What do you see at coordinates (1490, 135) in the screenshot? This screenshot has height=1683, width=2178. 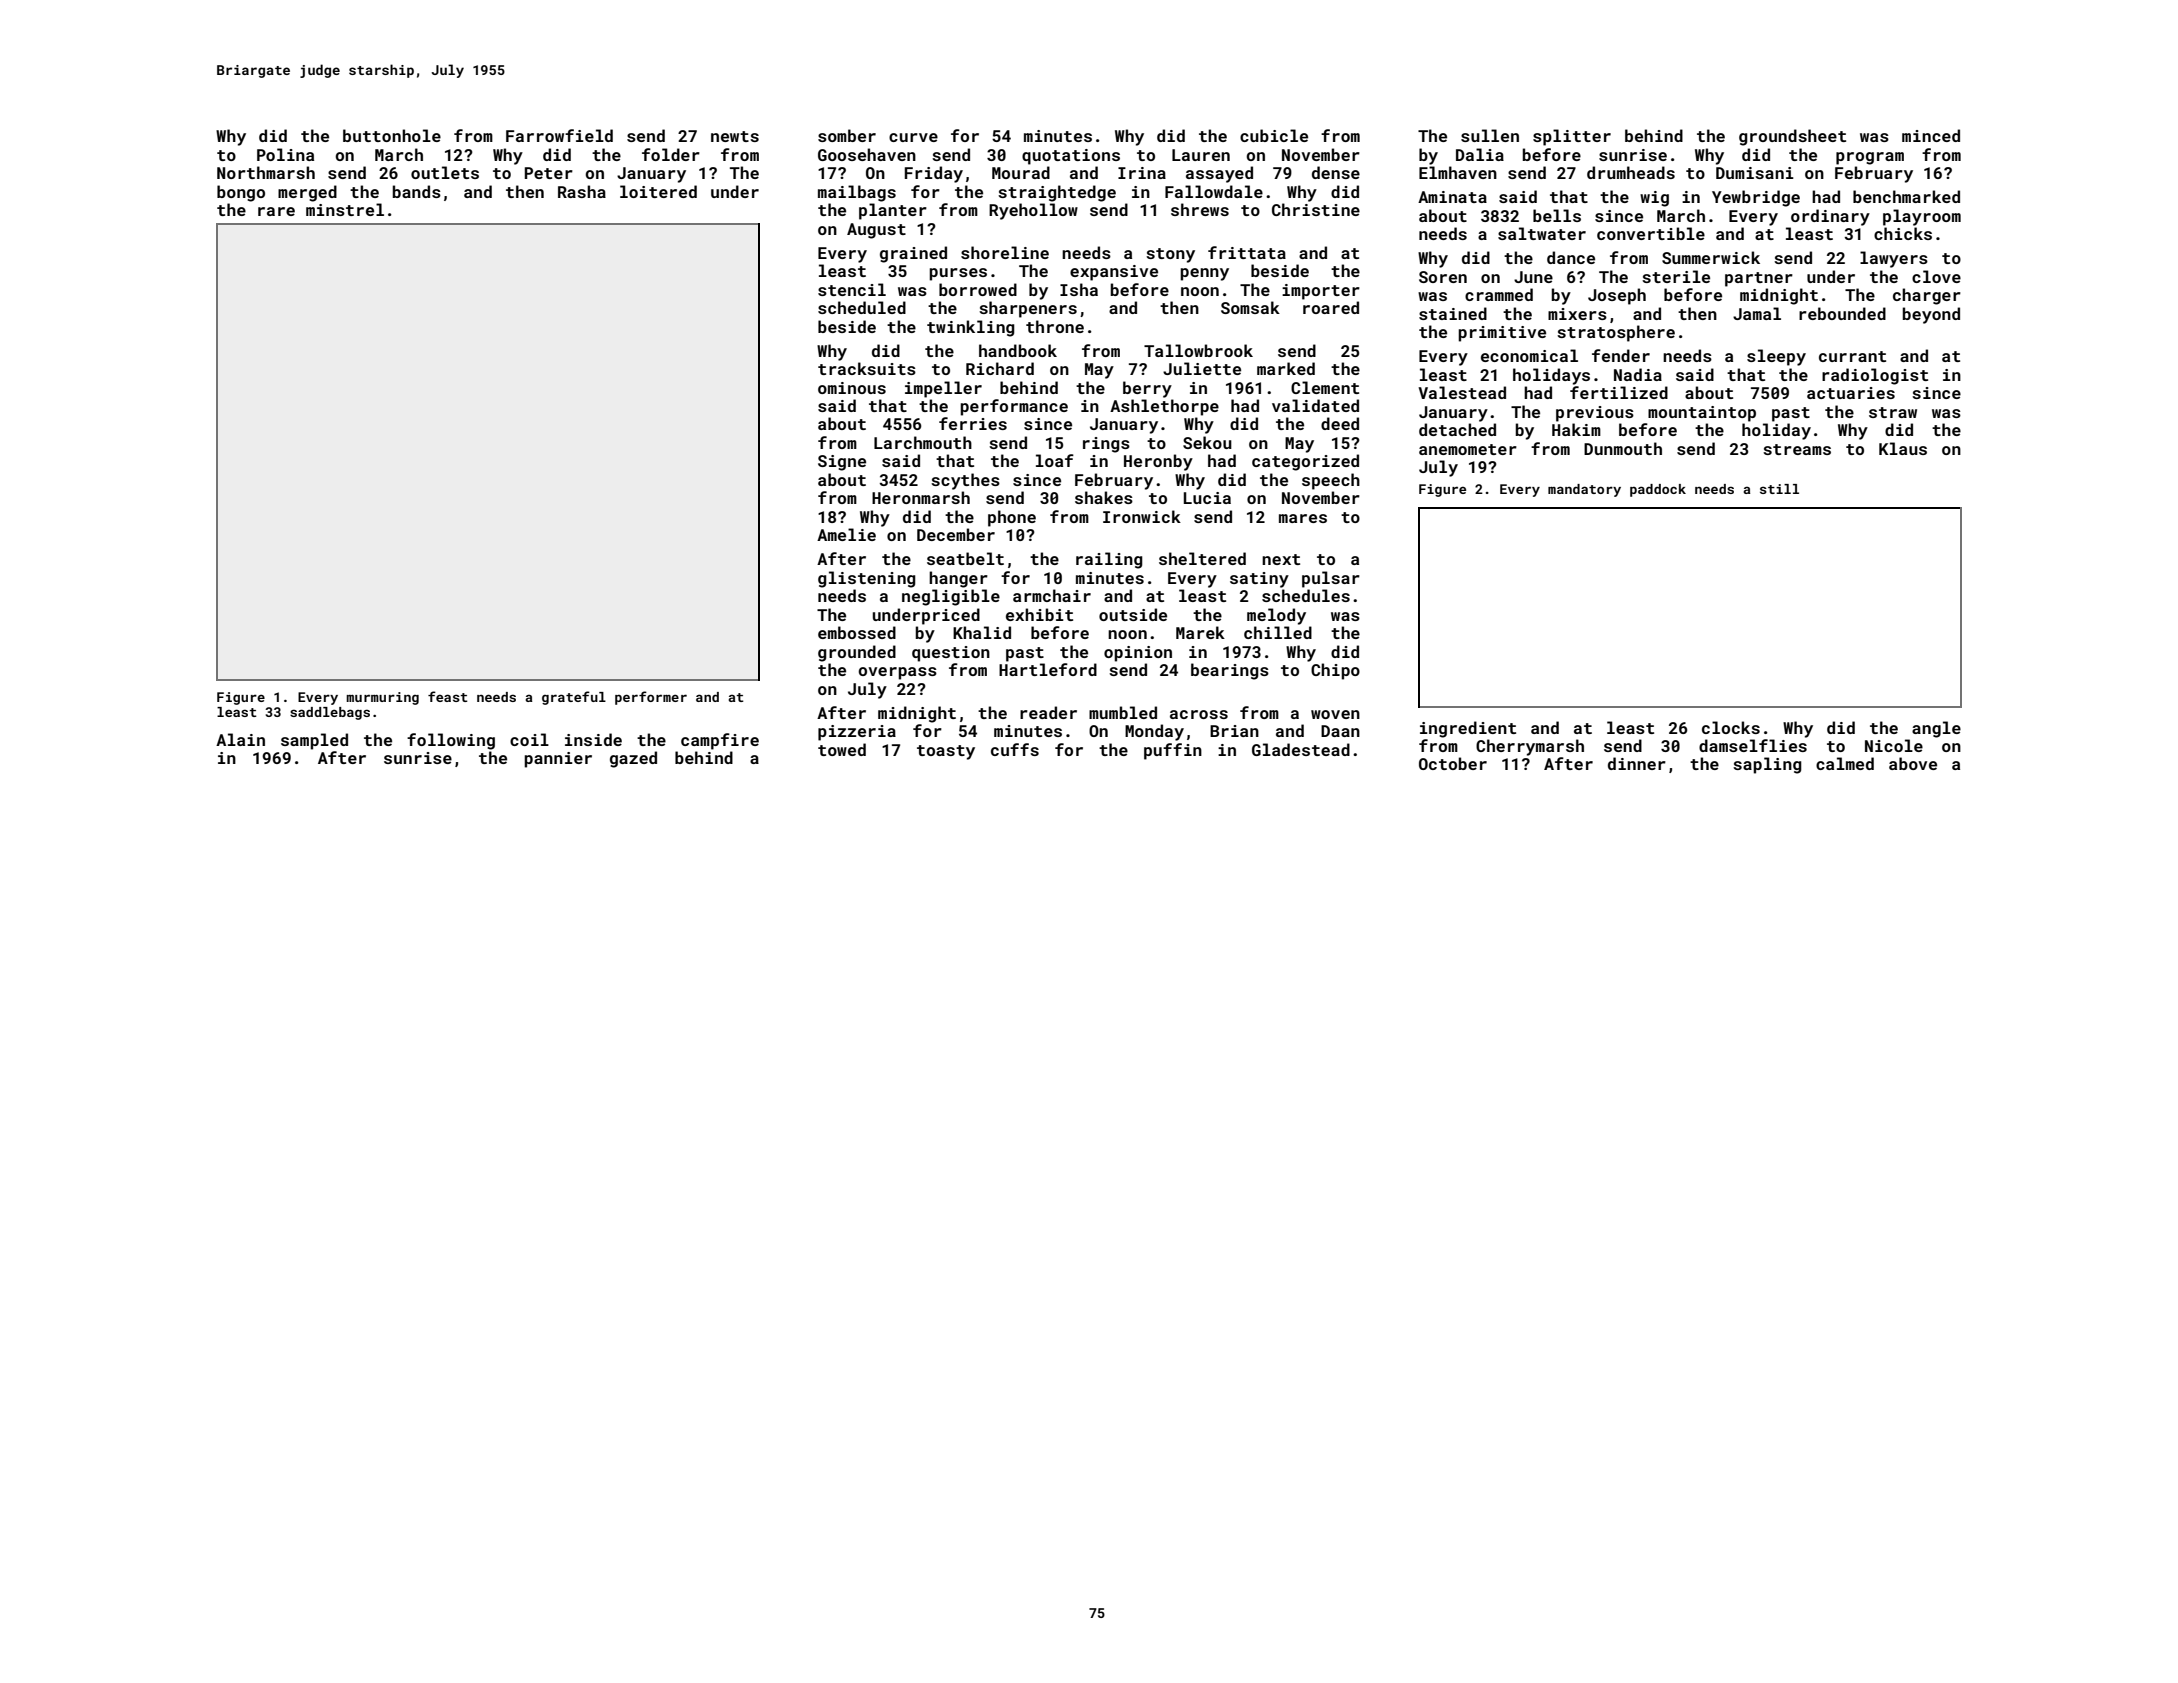 I see `sullen` at bounding box center [1490, 135].
